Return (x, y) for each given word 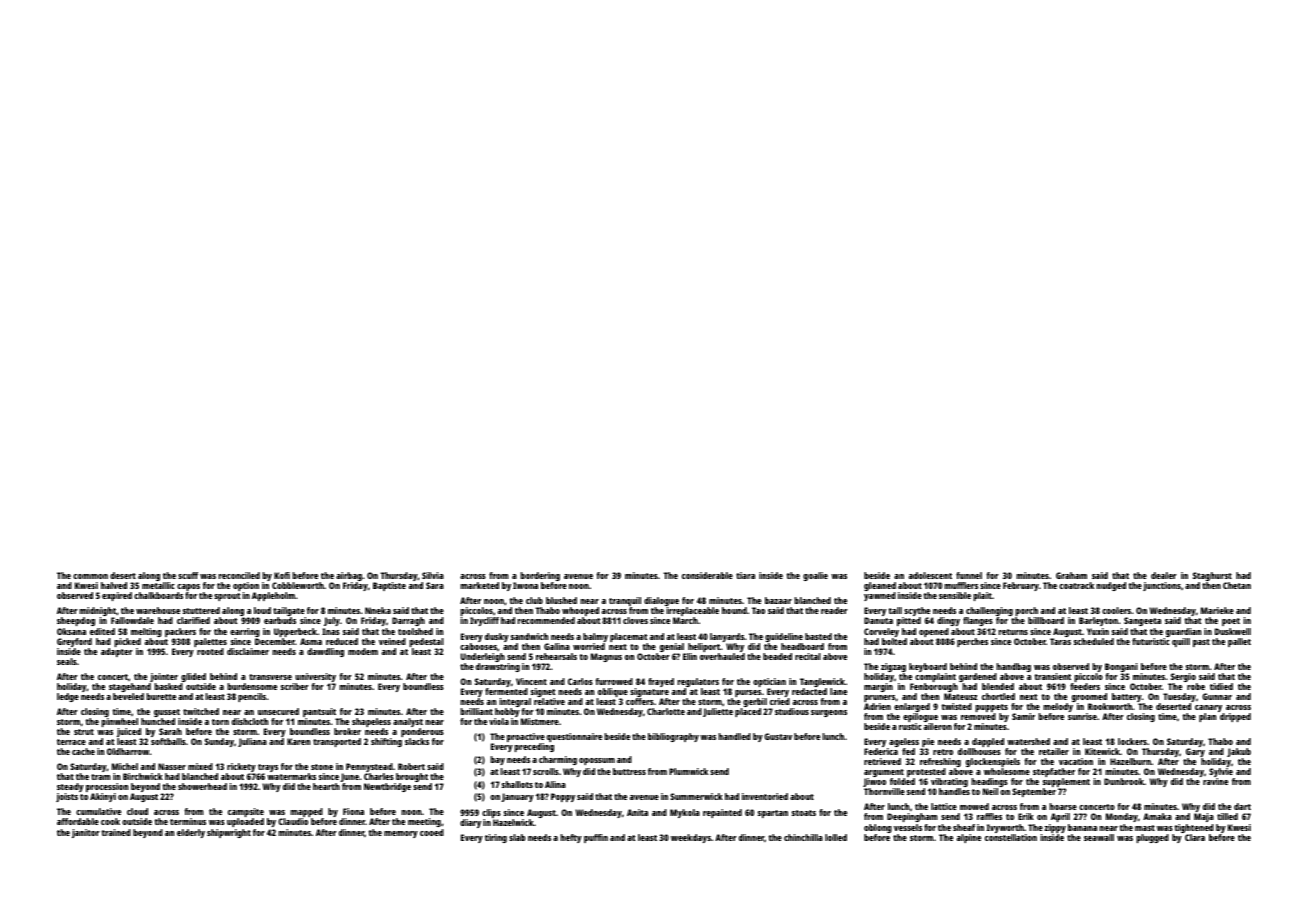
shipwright (229, 833)
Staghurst (1212, 576)
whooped (580, 612)
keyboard (928, 667)
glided (193, 677)
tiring (496, 838)
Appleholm (273, 596)
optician (769, 682)
